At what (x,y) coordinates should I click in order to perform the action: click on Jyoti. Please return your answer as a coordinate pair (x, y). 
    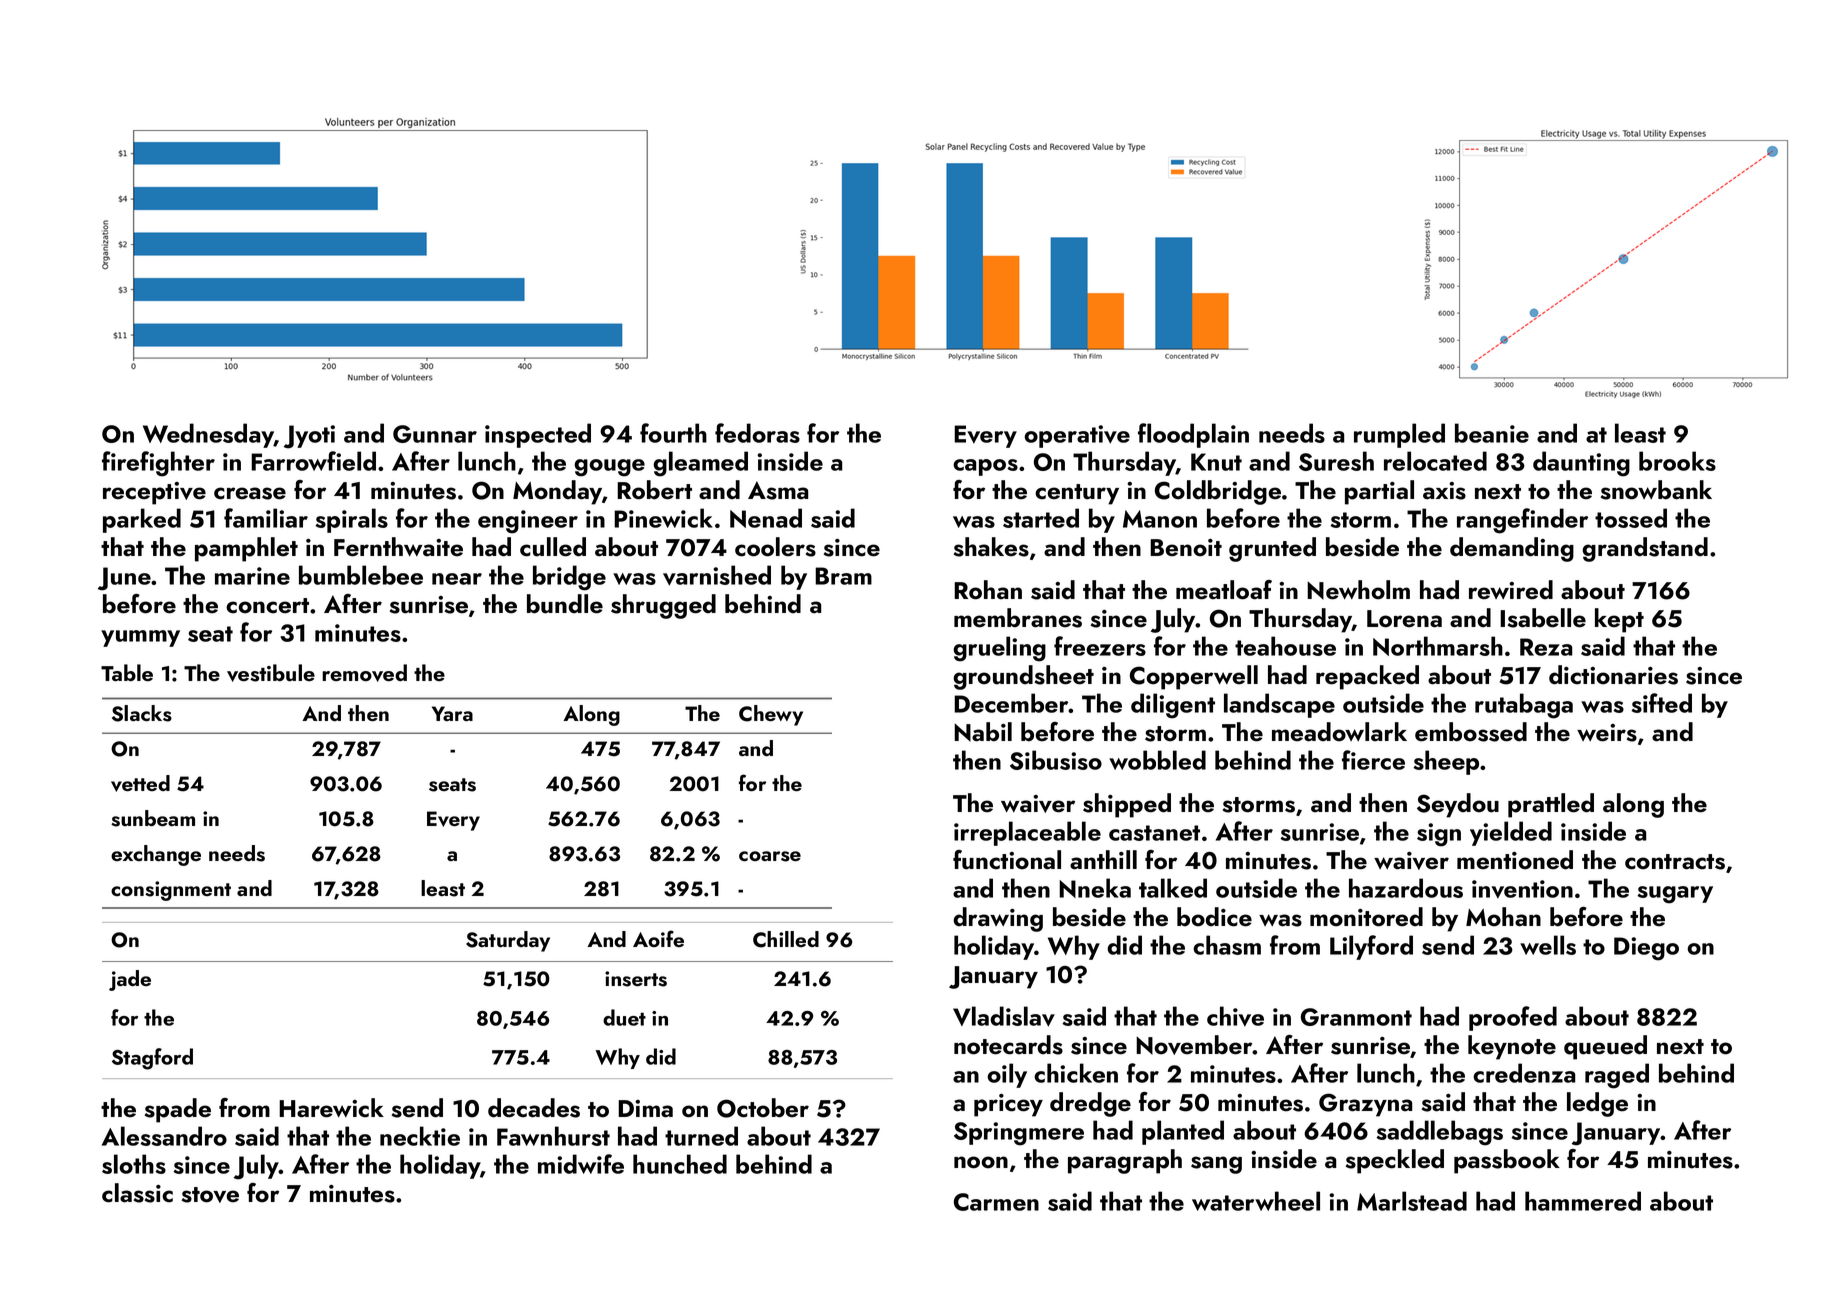
    Looking at the image, I should click on (309, 437).
